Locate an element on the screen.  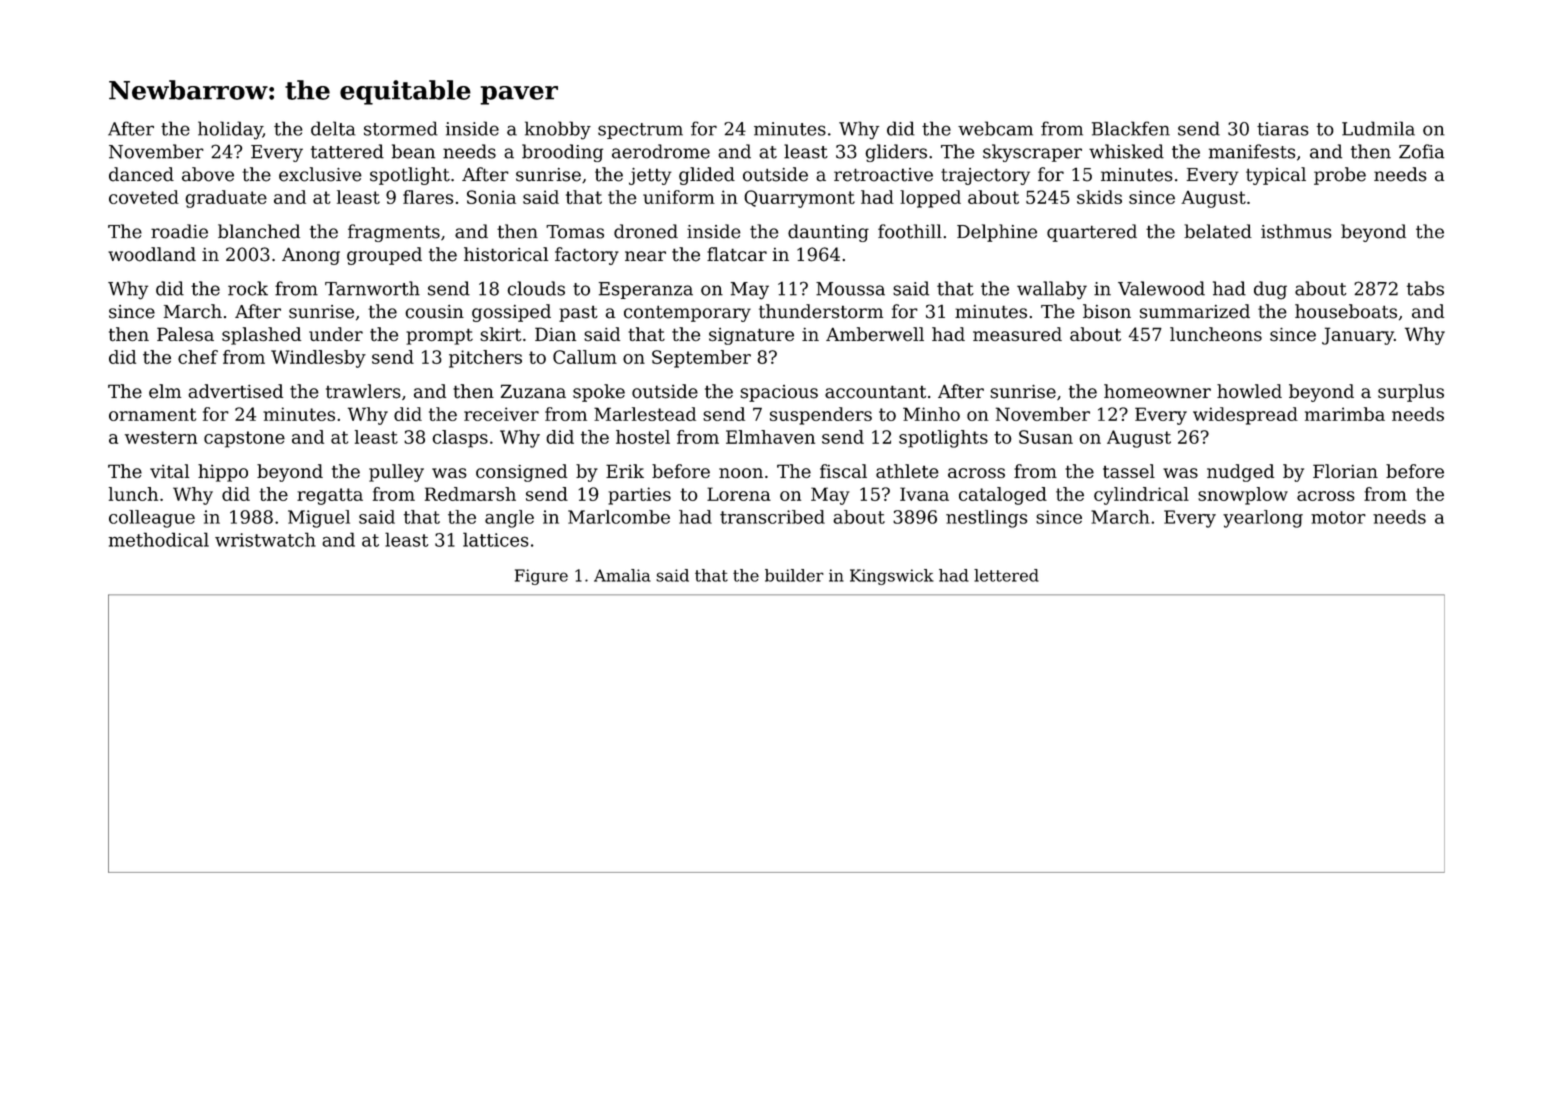
noon is located at coordinates (741, 473).
